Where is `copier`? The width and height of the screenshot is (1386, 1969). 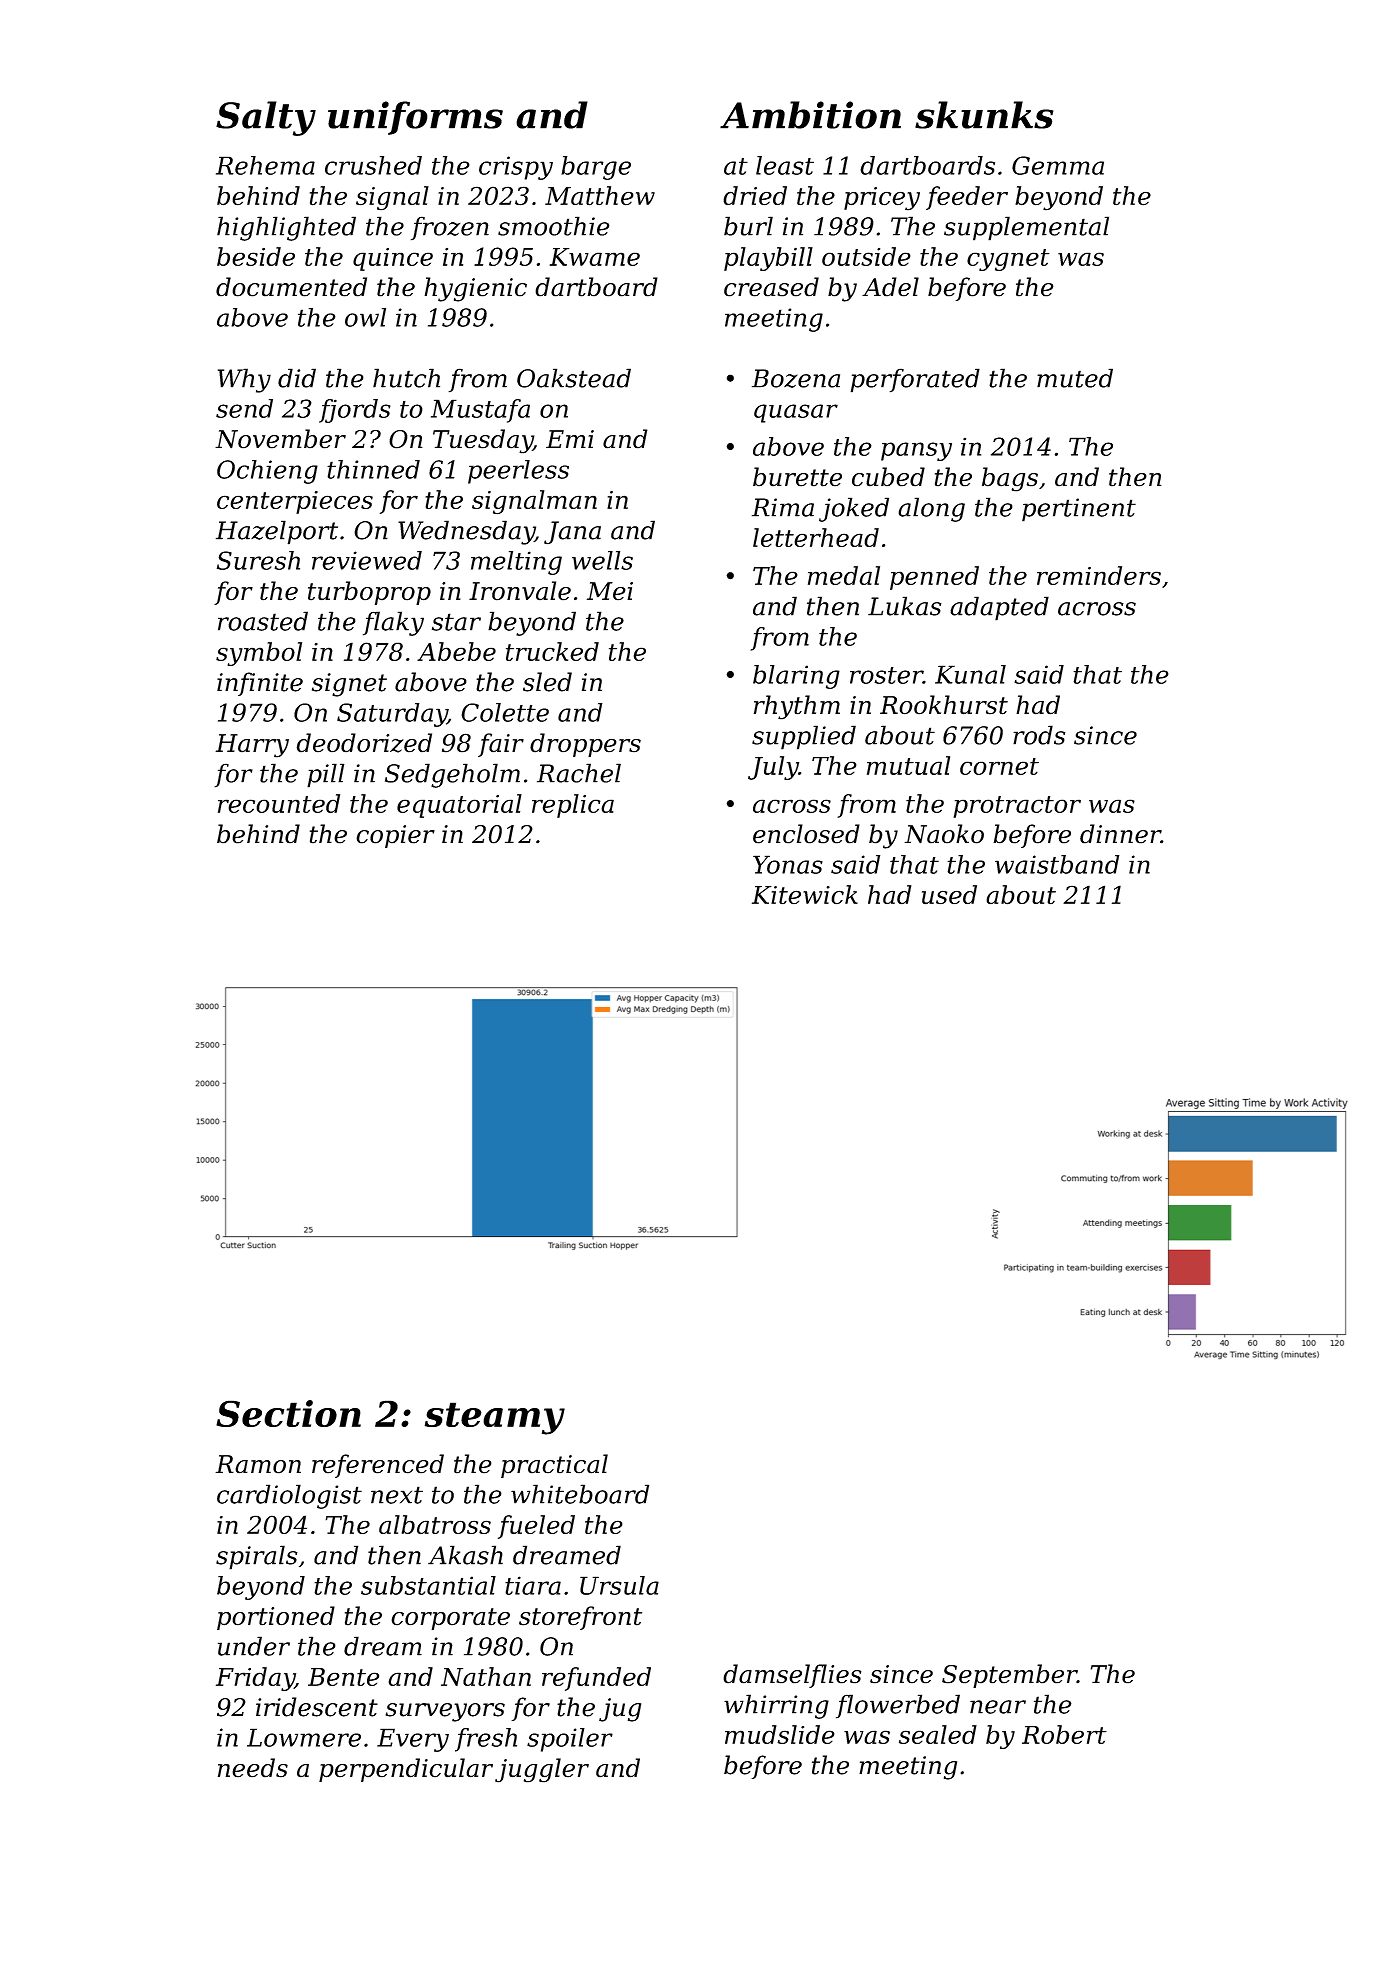
copier is located at coordinates (395, 836).
